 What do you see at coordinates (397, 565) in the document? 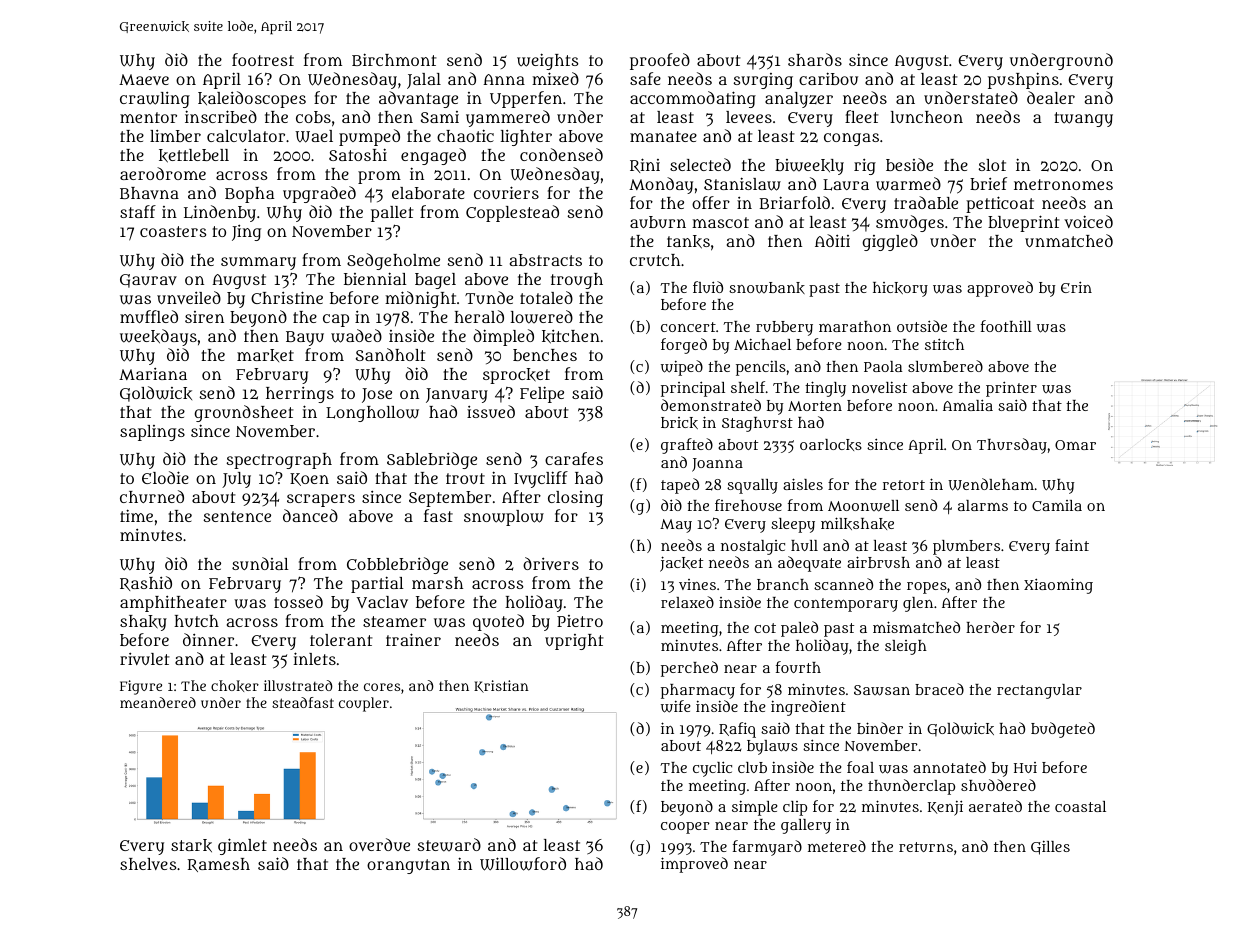
I see `Cobblebridge` at bounding box center [397, 565].
